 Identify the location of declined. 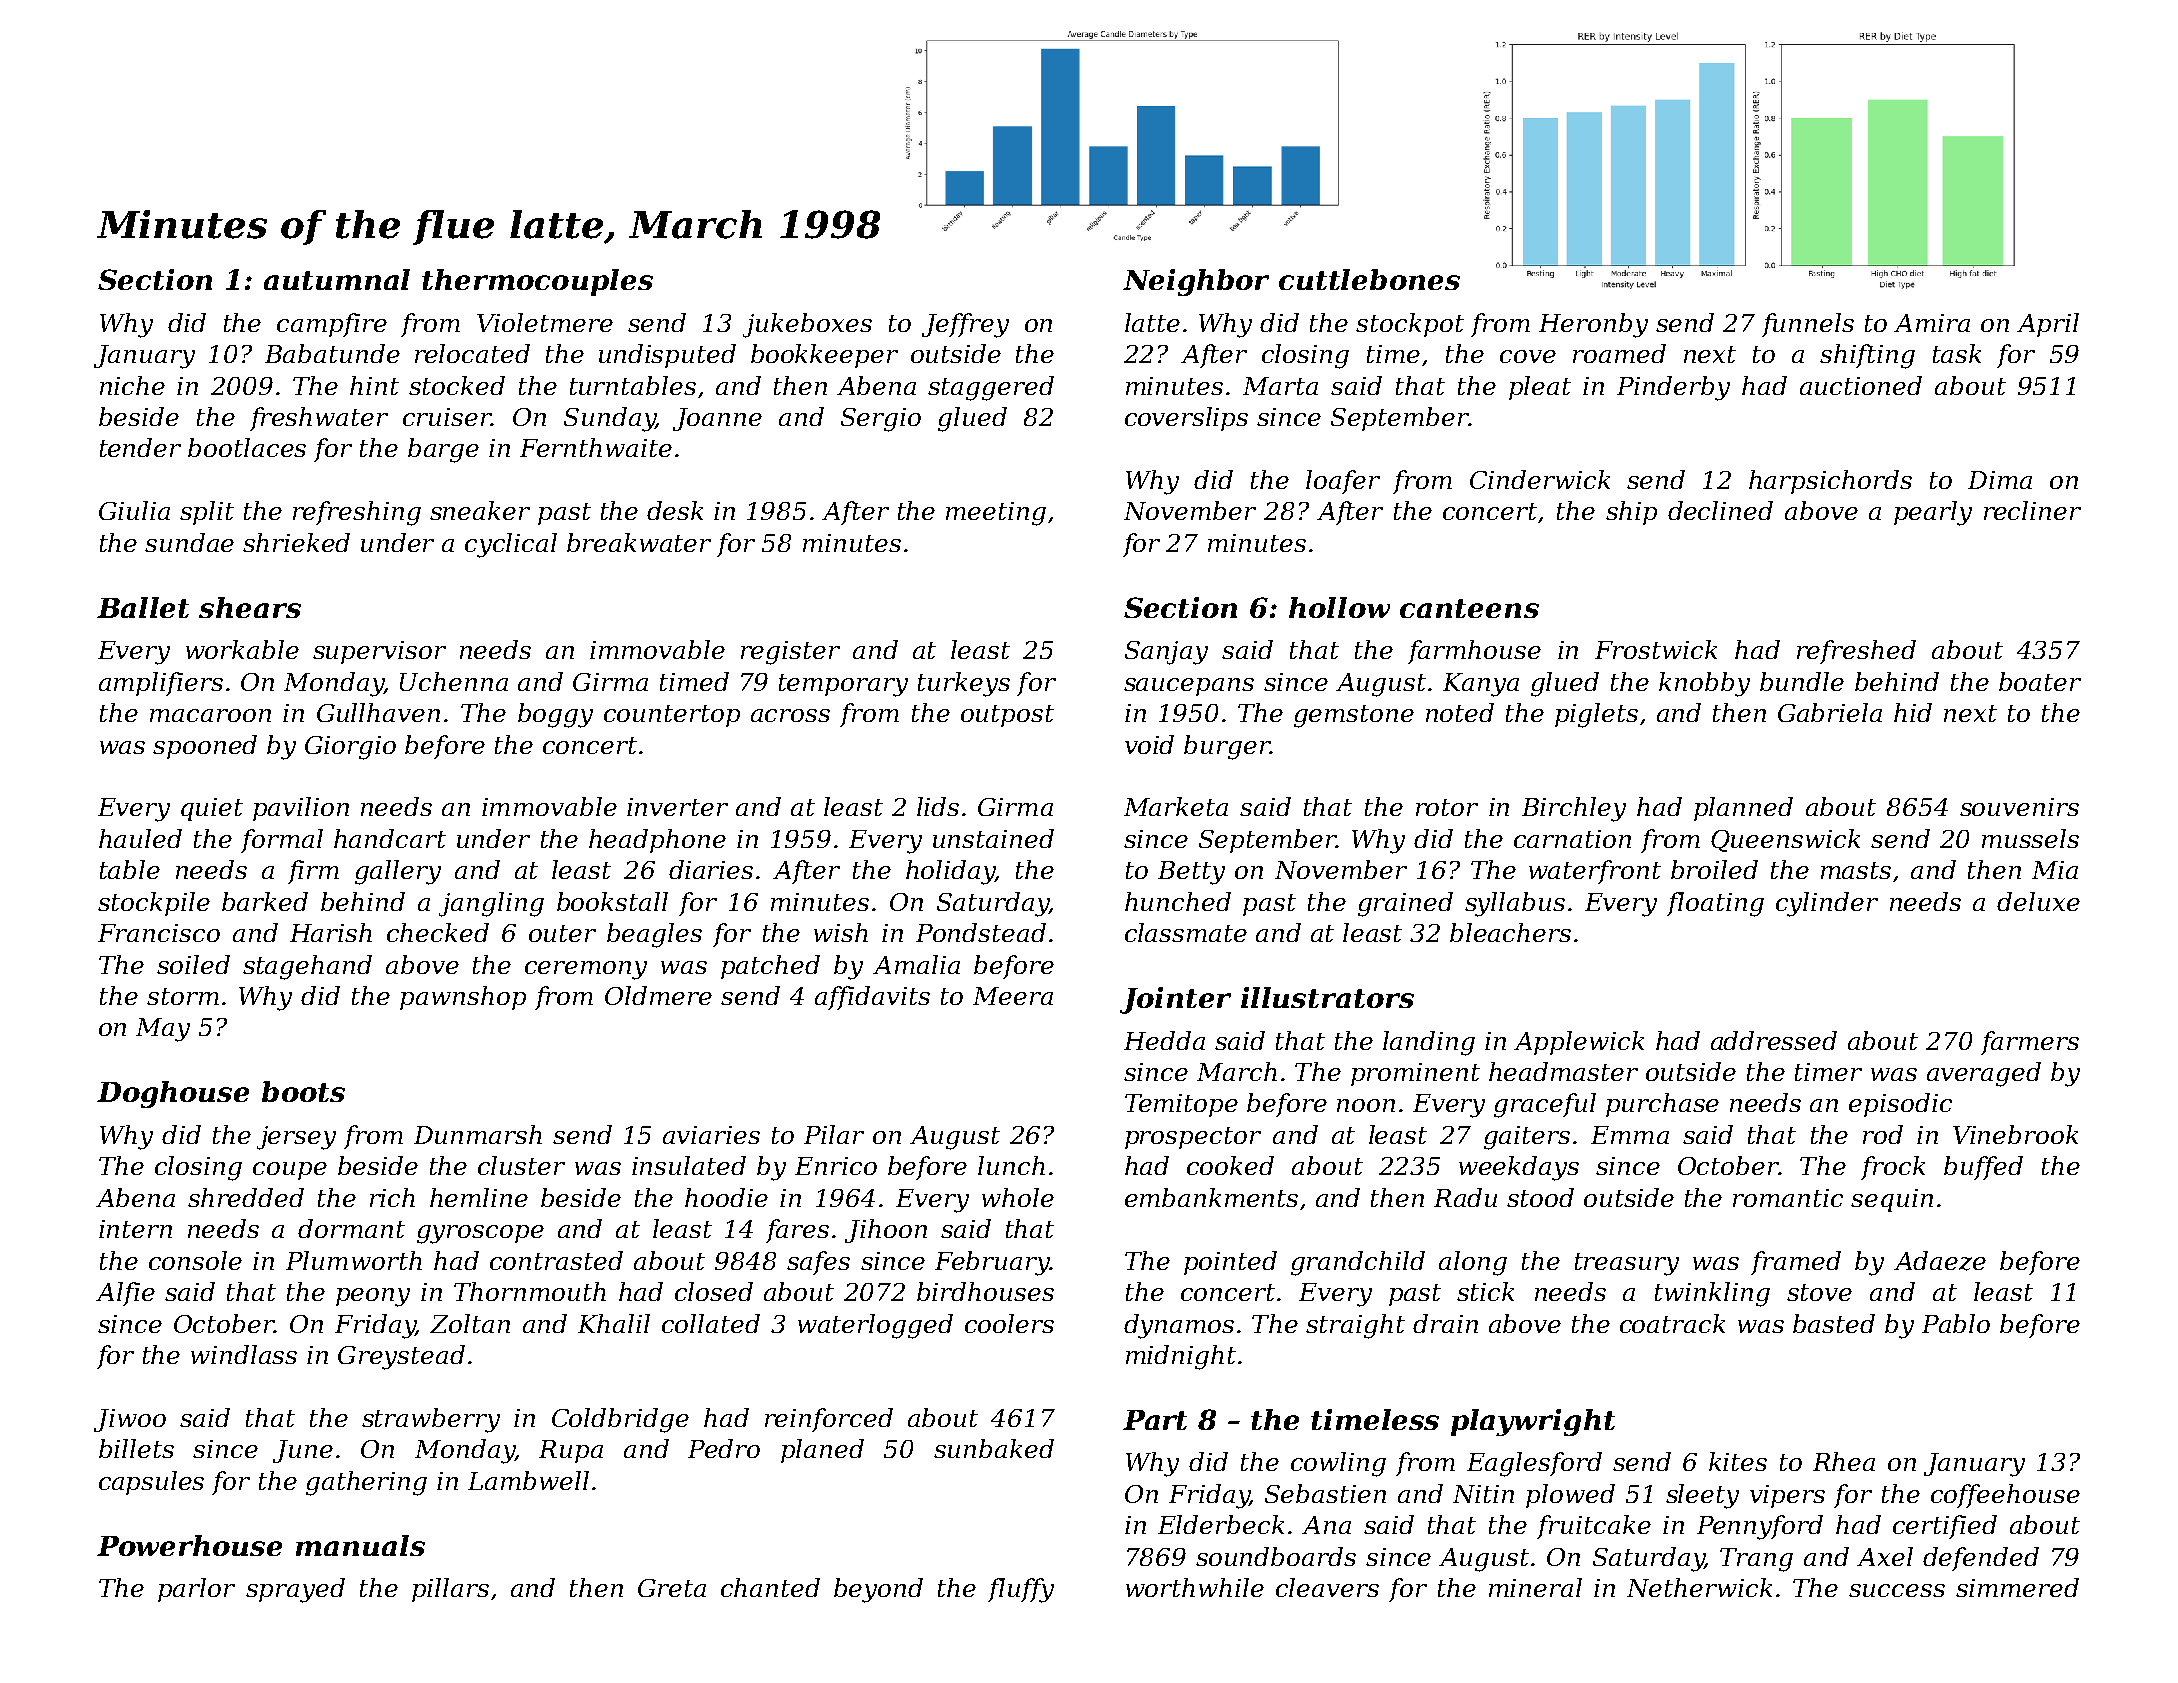
(1720, 510).
